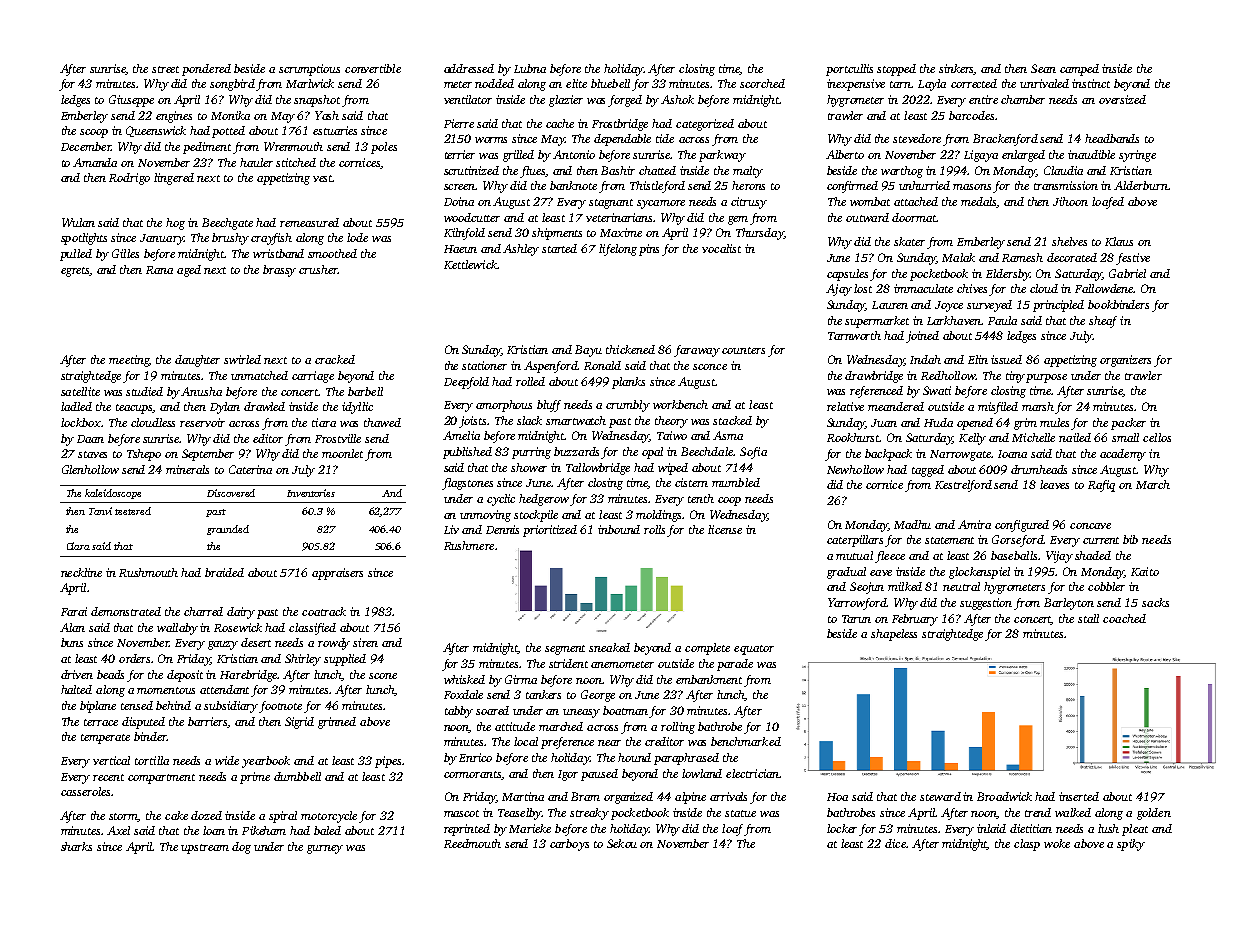  What do you see at coordinates (979, 573) in the image?
I see `glockenspiel` at bounding box center [979, 573].
